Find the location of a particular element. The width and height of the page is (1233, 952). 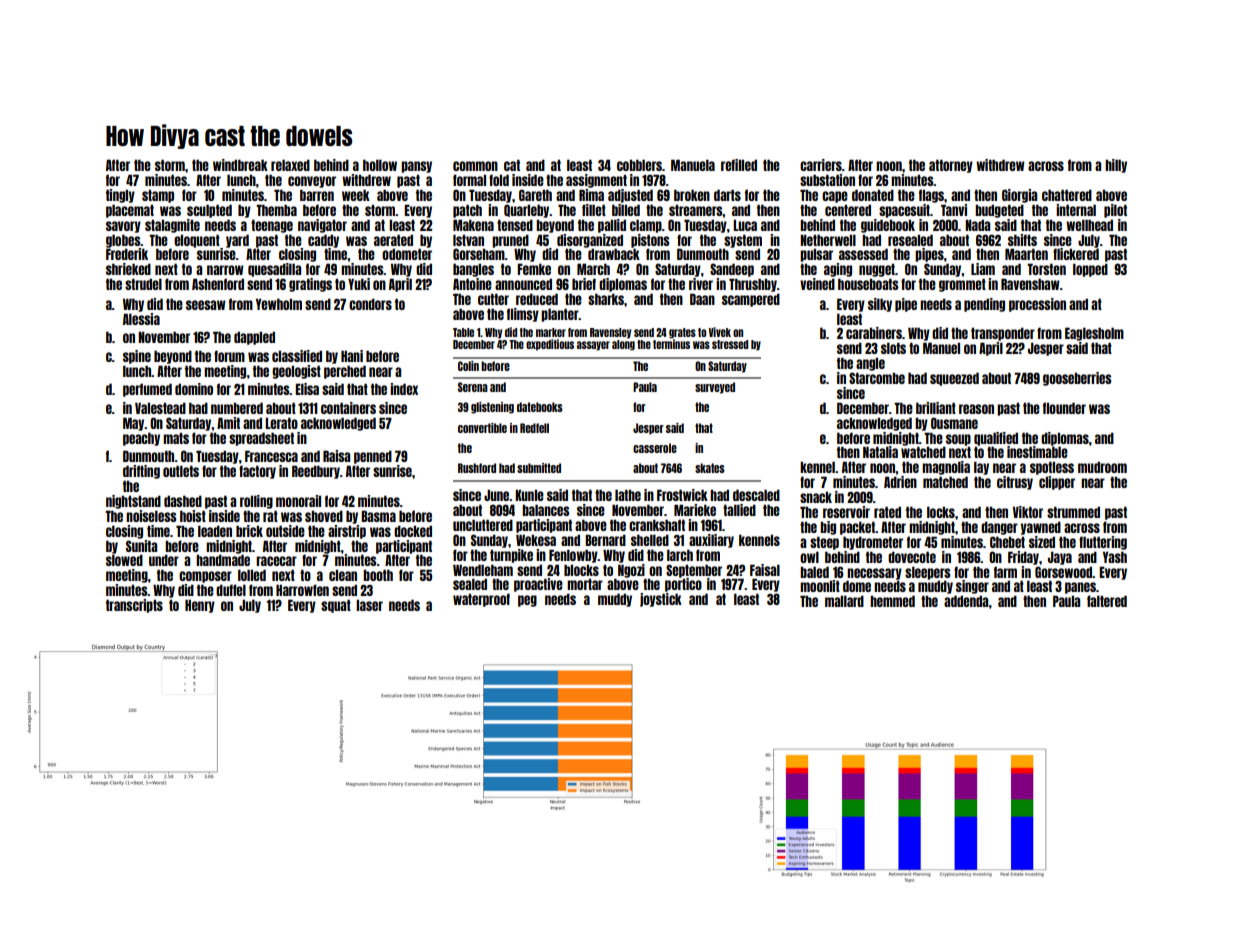

sculpted is located at coordinates (209, 211).
